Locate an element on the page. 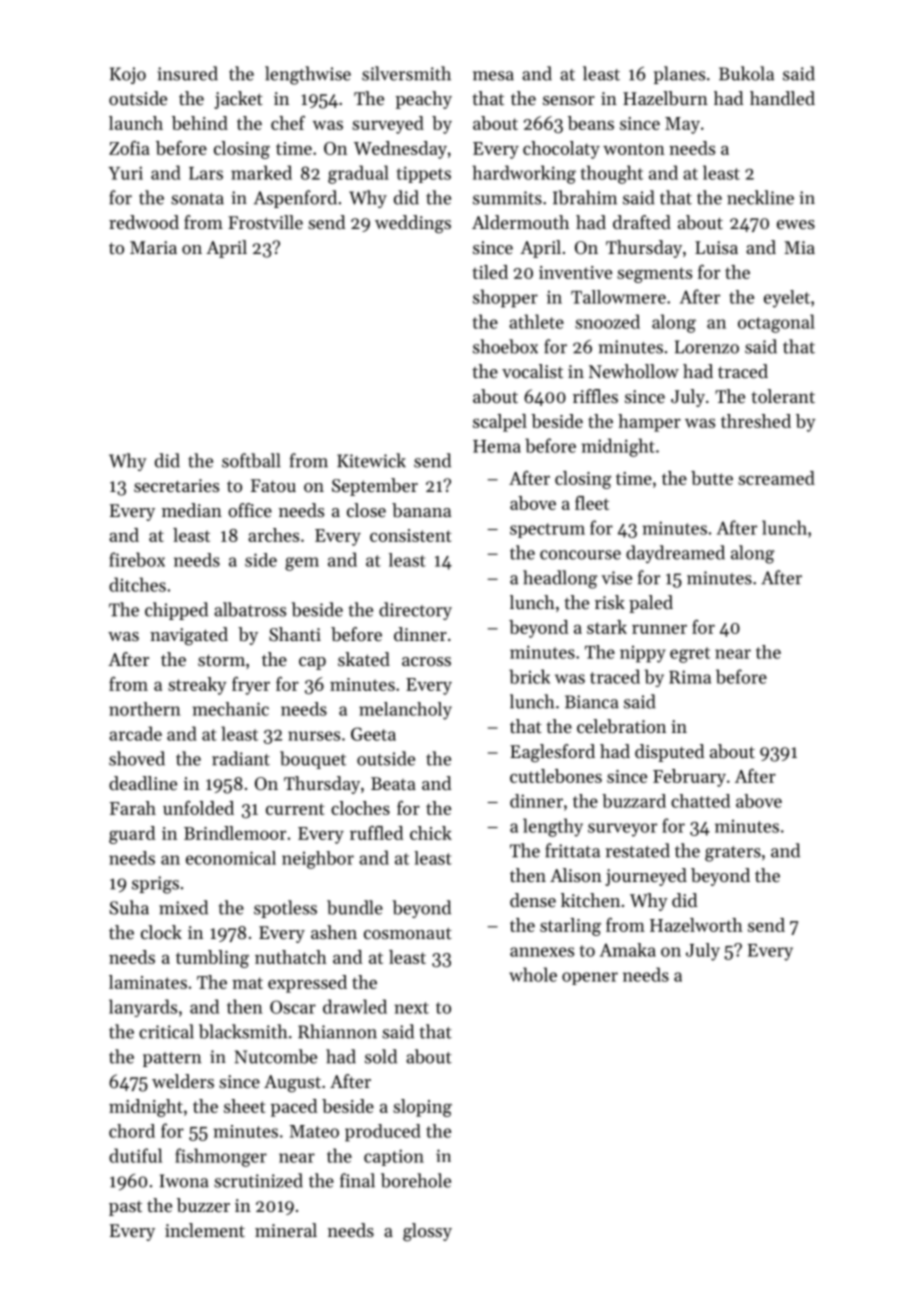 The image size is (924, 1308). lengthwise is located at coordinates (308, 75).
